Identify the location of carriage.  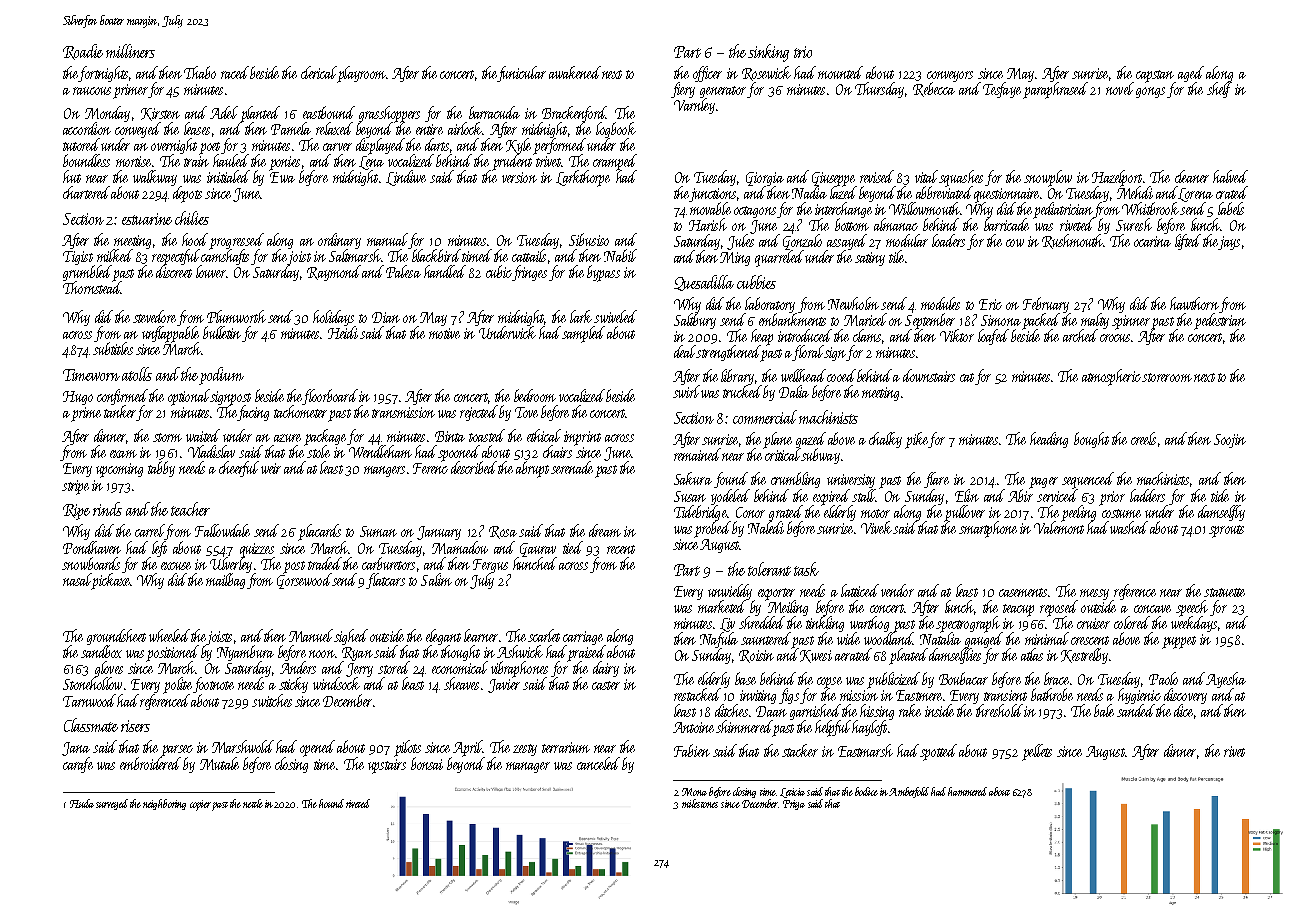
(584, 638).
